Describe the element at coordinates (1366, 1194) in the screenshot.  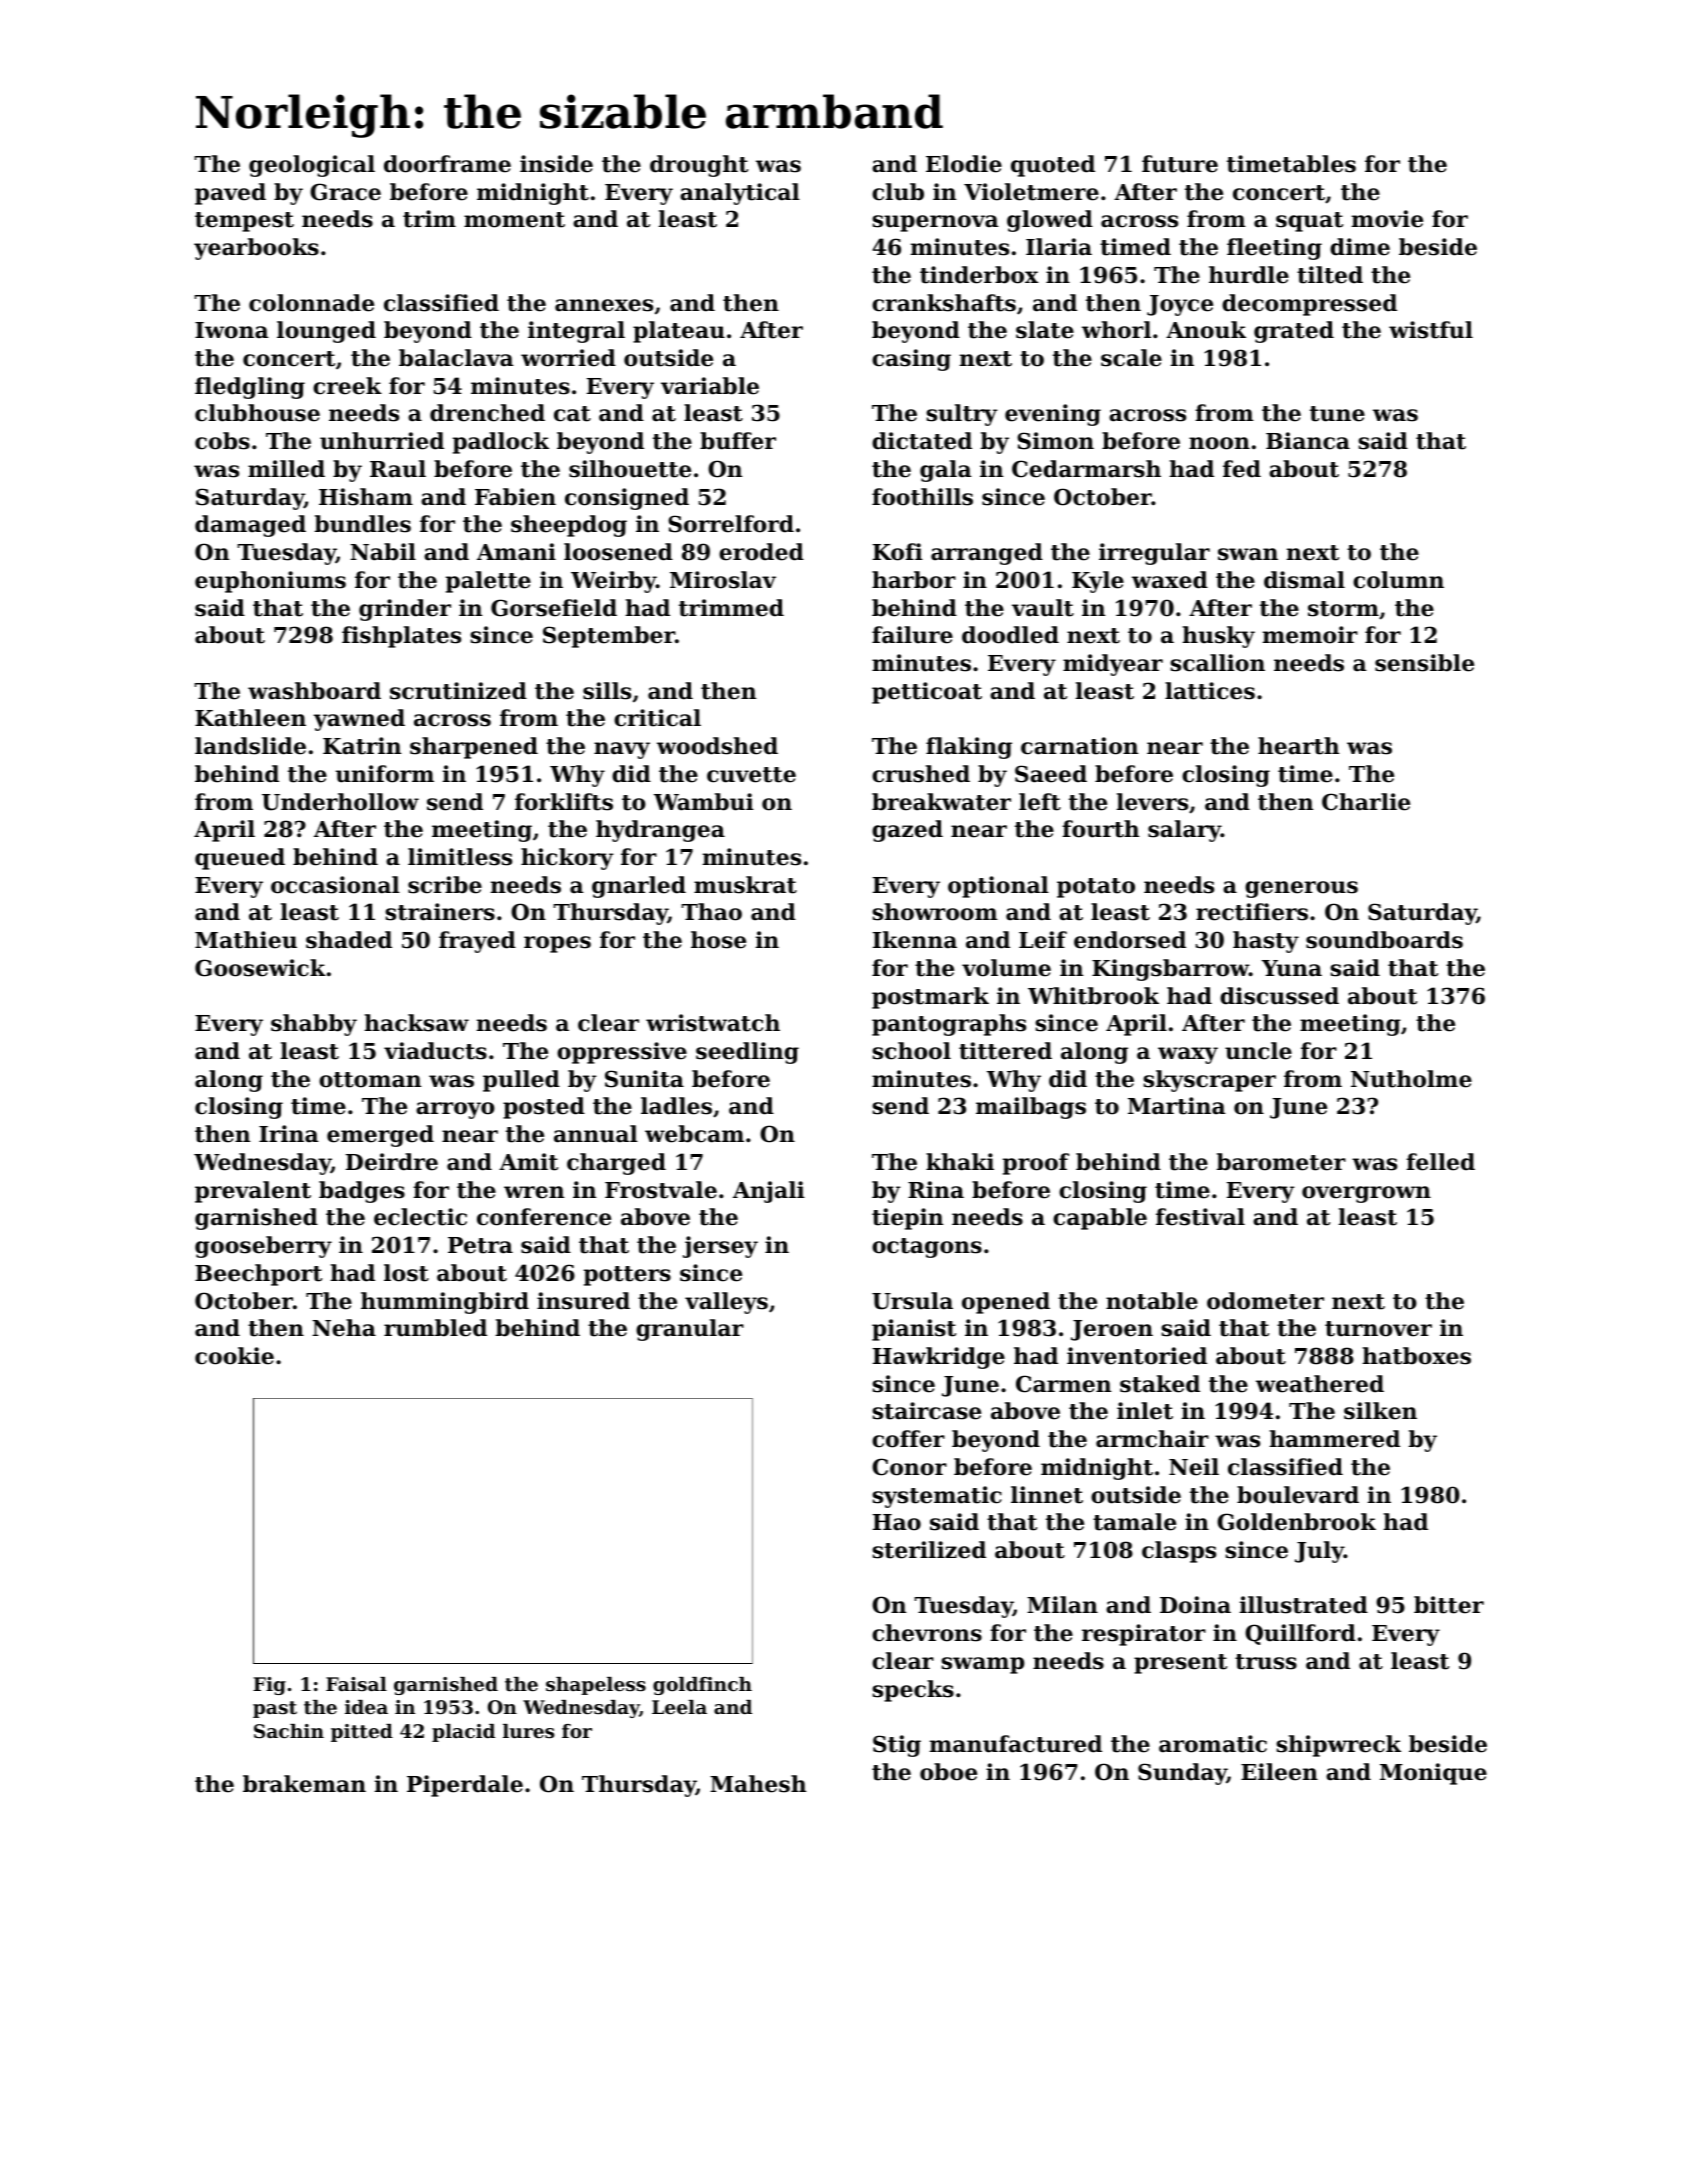
I see `overgrown` at that location.
